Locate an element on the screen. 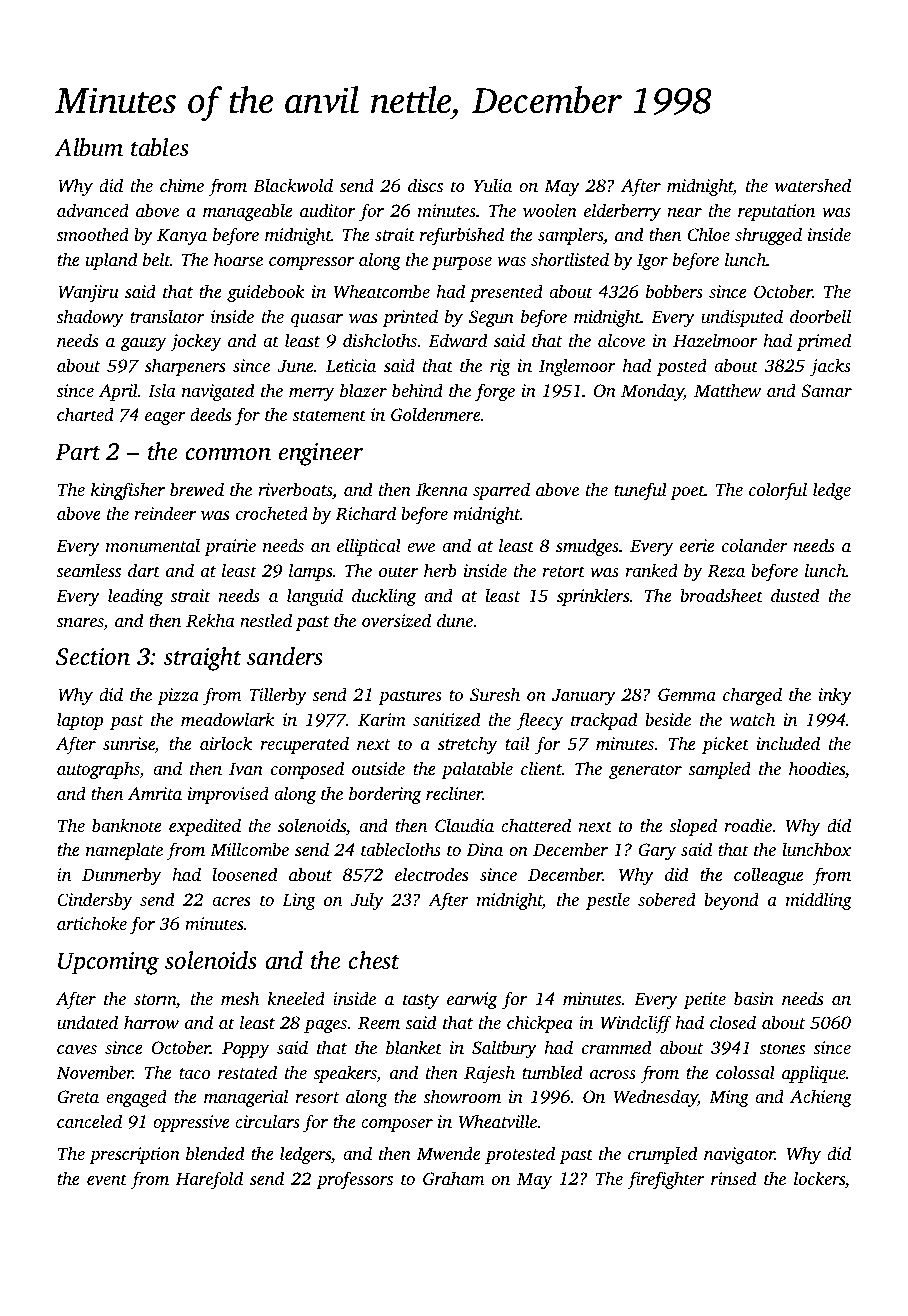 The height and width of the screenshot is (1316, 908). tables is located at coordinates (160, 147).
